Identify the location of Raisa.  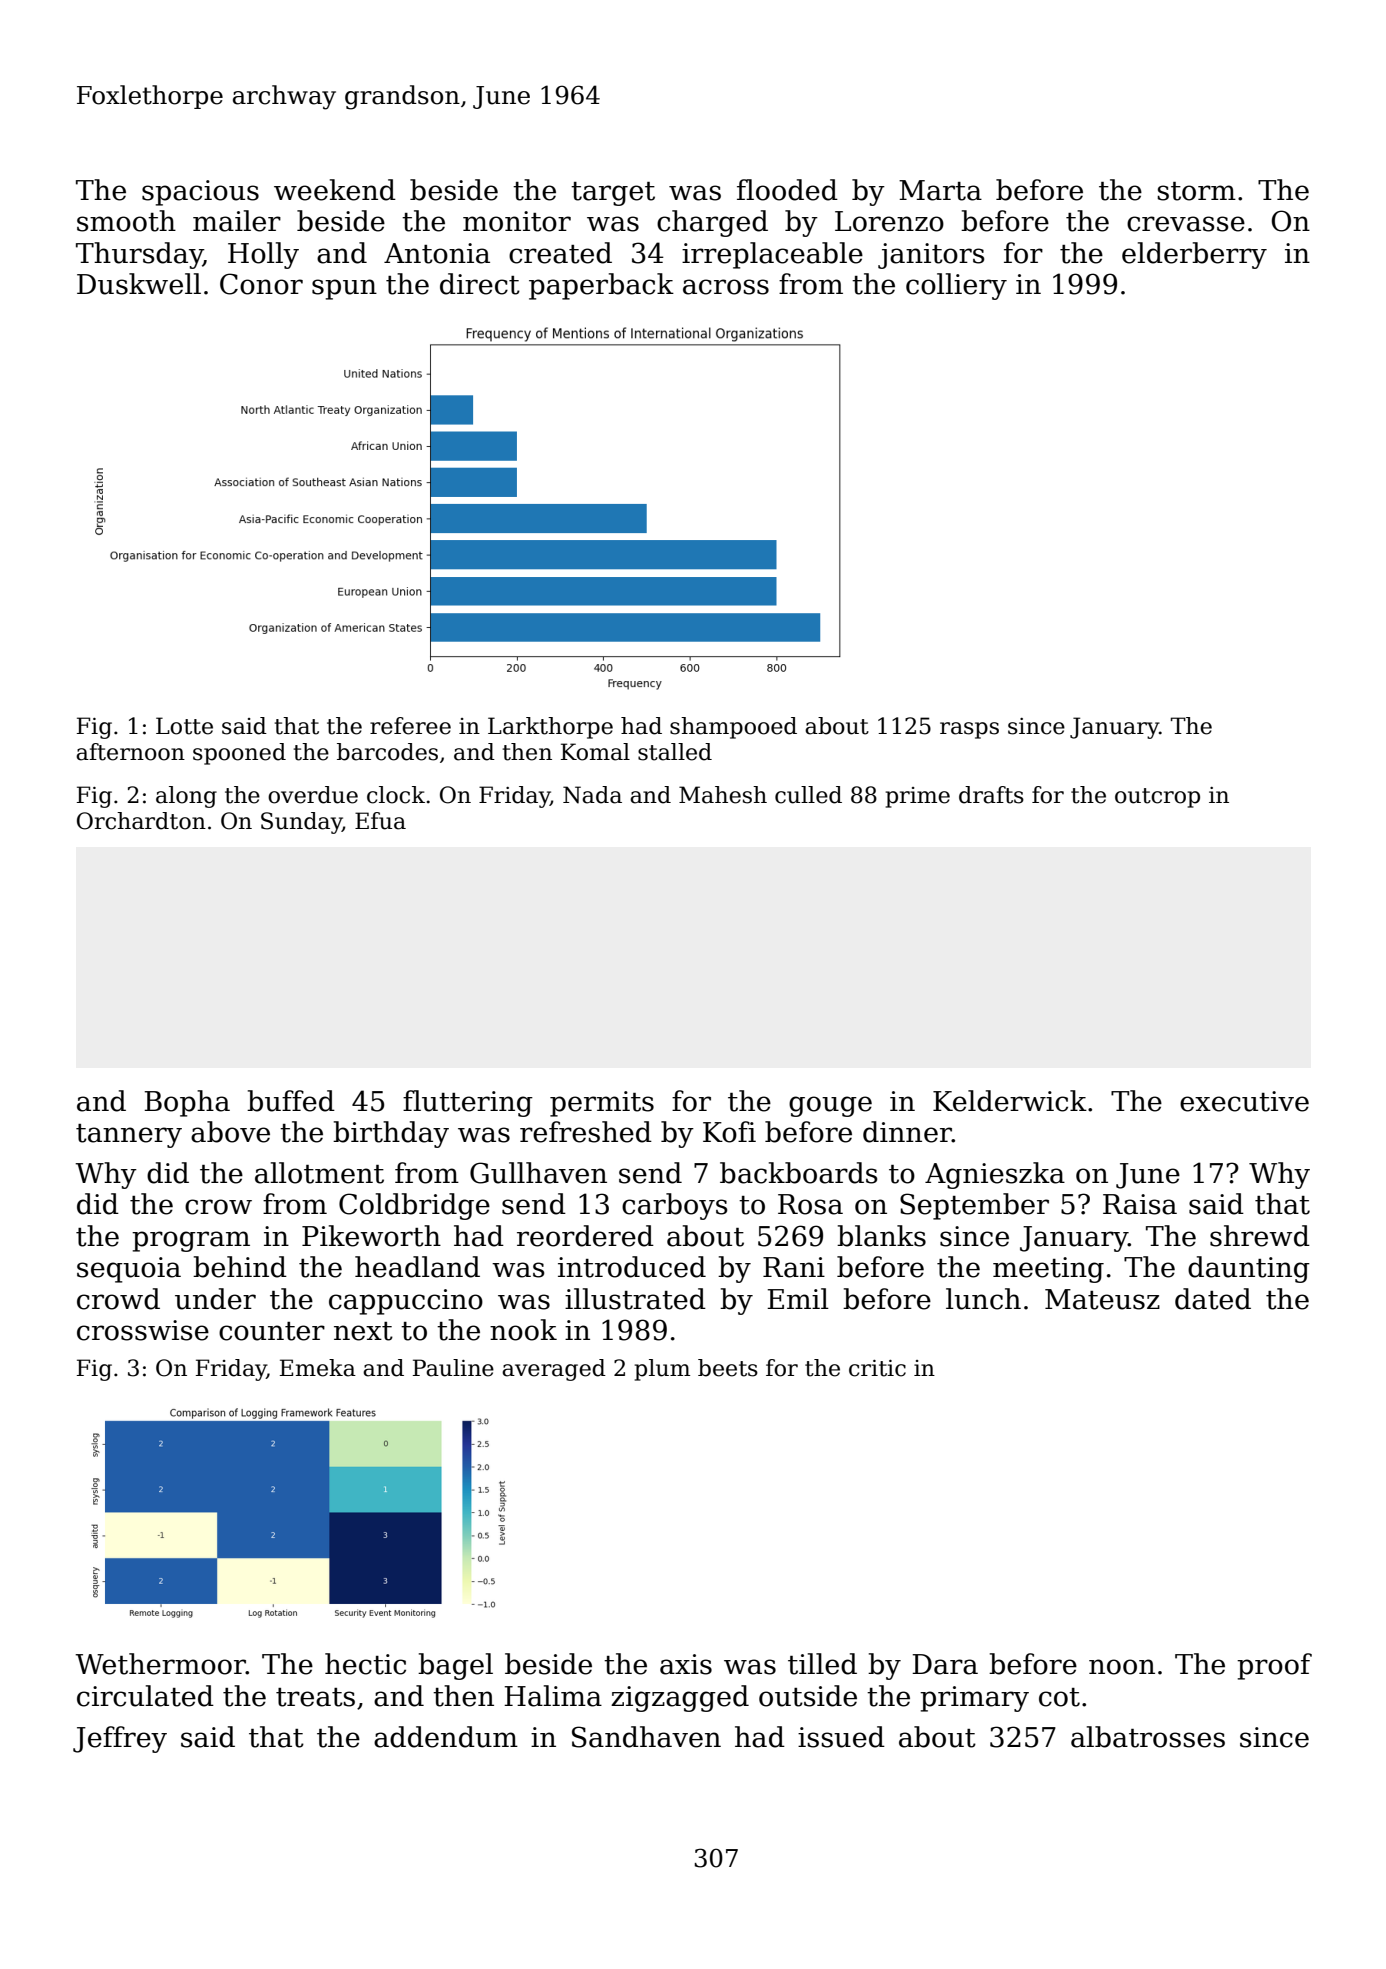
(1140, 1204).
